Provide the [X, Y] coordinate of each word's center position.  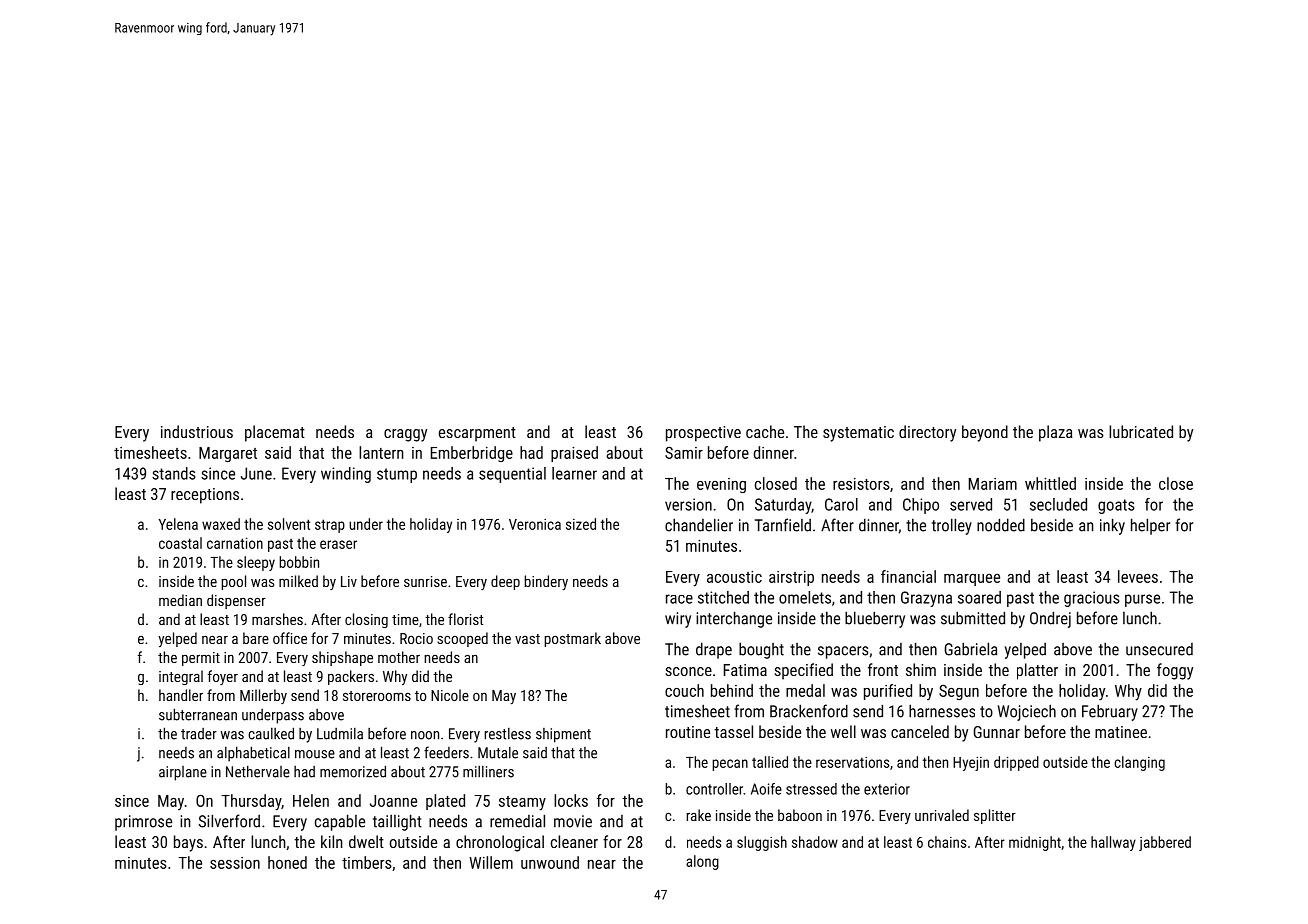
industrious [197, 431]
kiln [332, 841]
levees [1138, 576]
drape [714, 650]
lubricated [1141, 431]
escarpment [477, 434]
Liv [349, 581]
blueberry [875, 619]
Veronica [535, 524]
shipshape [342, 658]
